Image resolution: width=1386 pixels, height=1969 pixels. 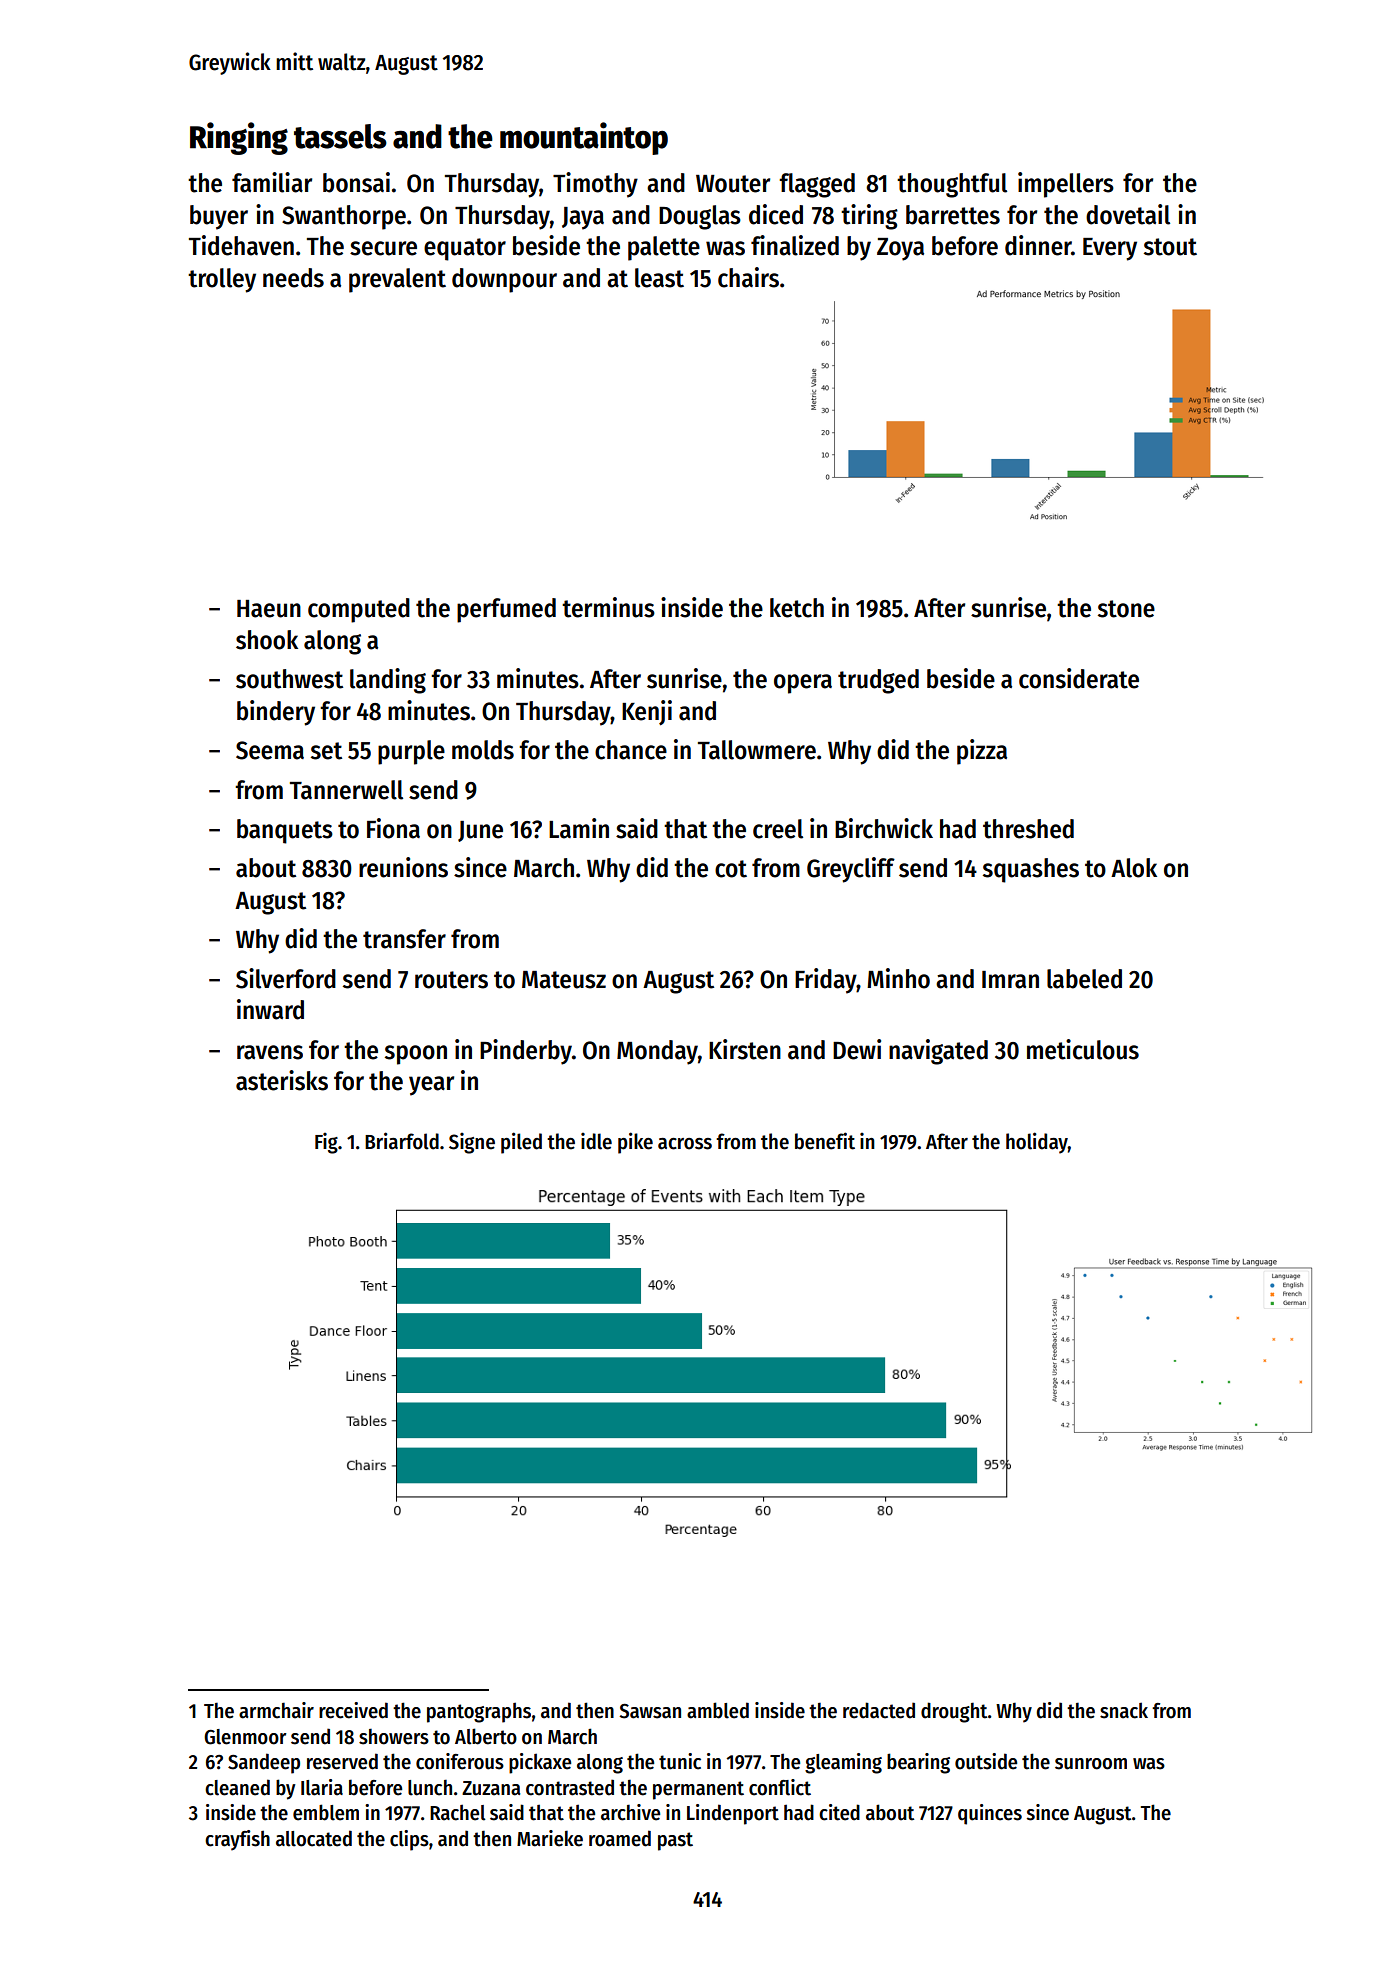 I want to click on Tallowmere, so click(x=757, y=750).
